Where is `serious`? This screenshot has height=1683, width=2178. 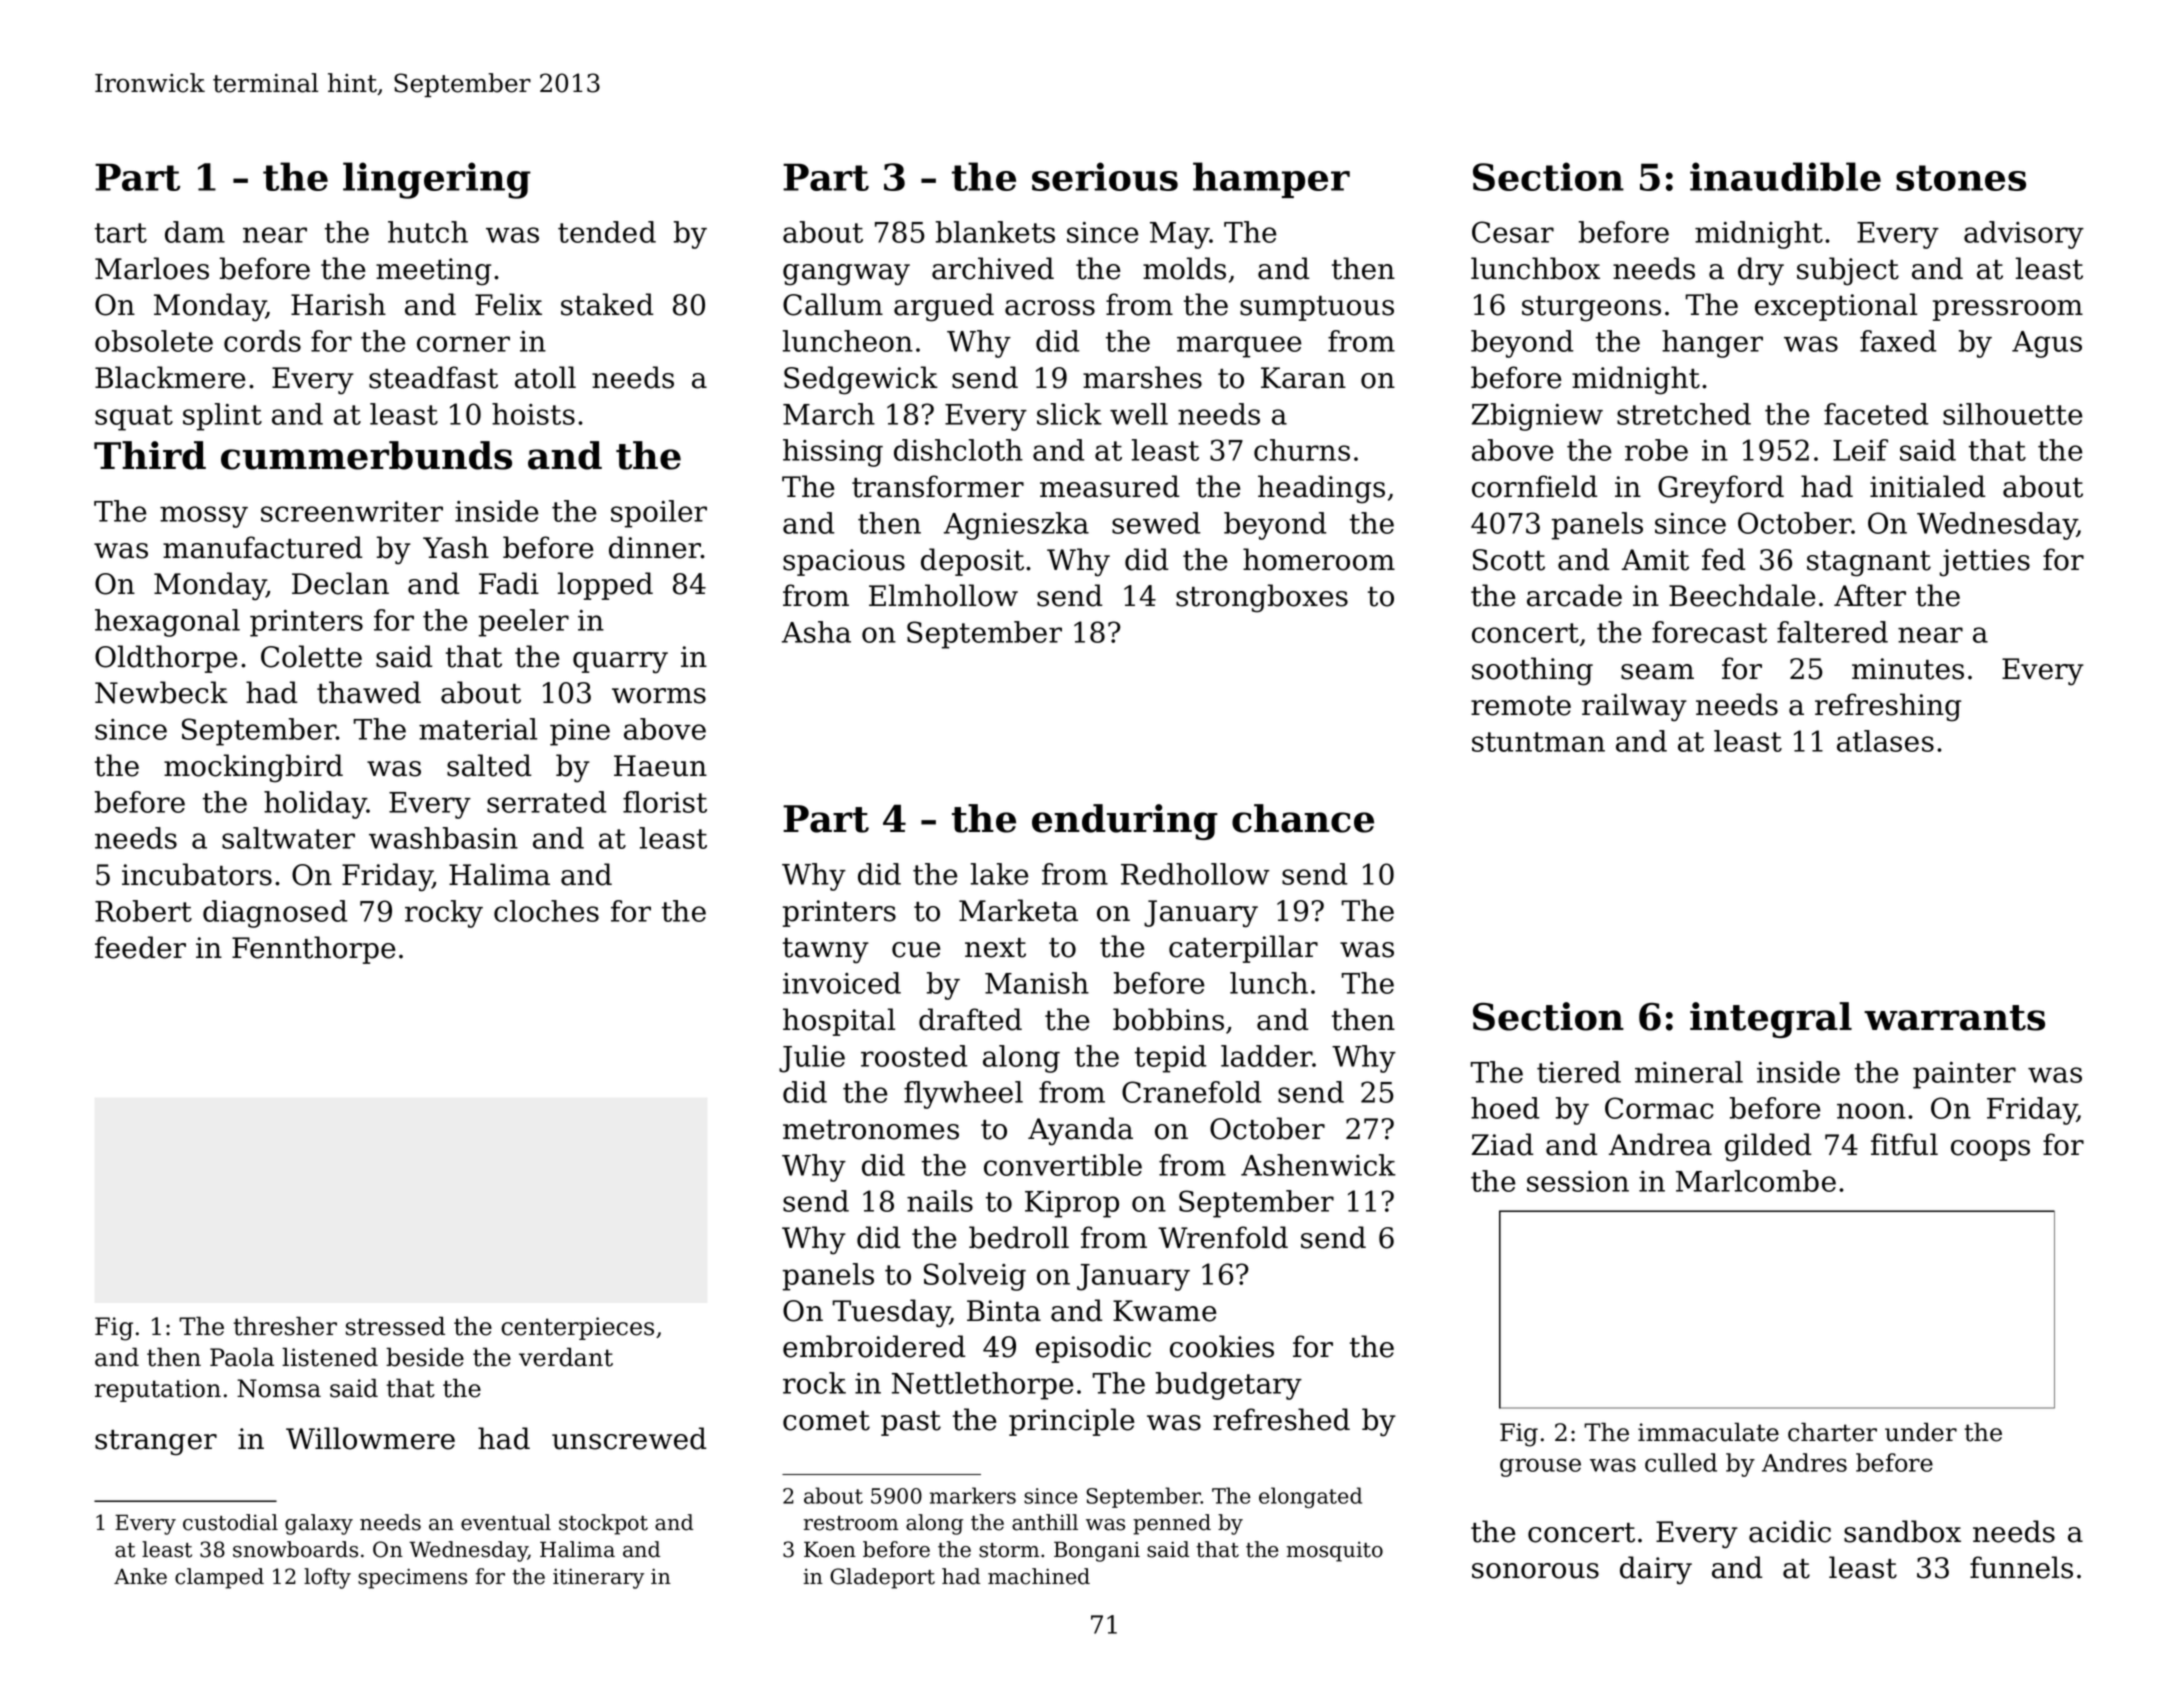 serious is located at coordinates (1105, 176).
